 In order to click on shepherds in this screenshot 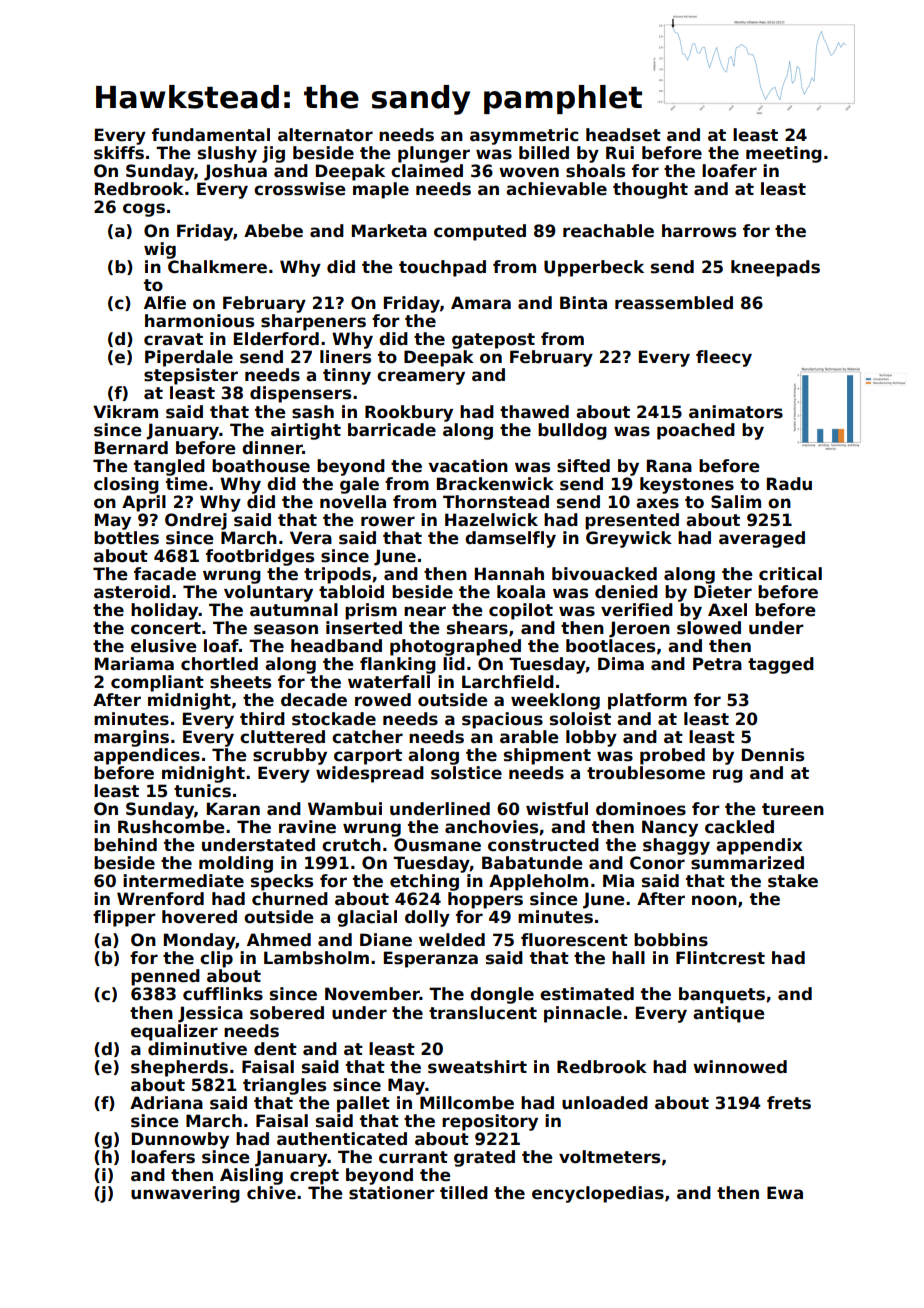, I will do `click(179, 1068)`.
